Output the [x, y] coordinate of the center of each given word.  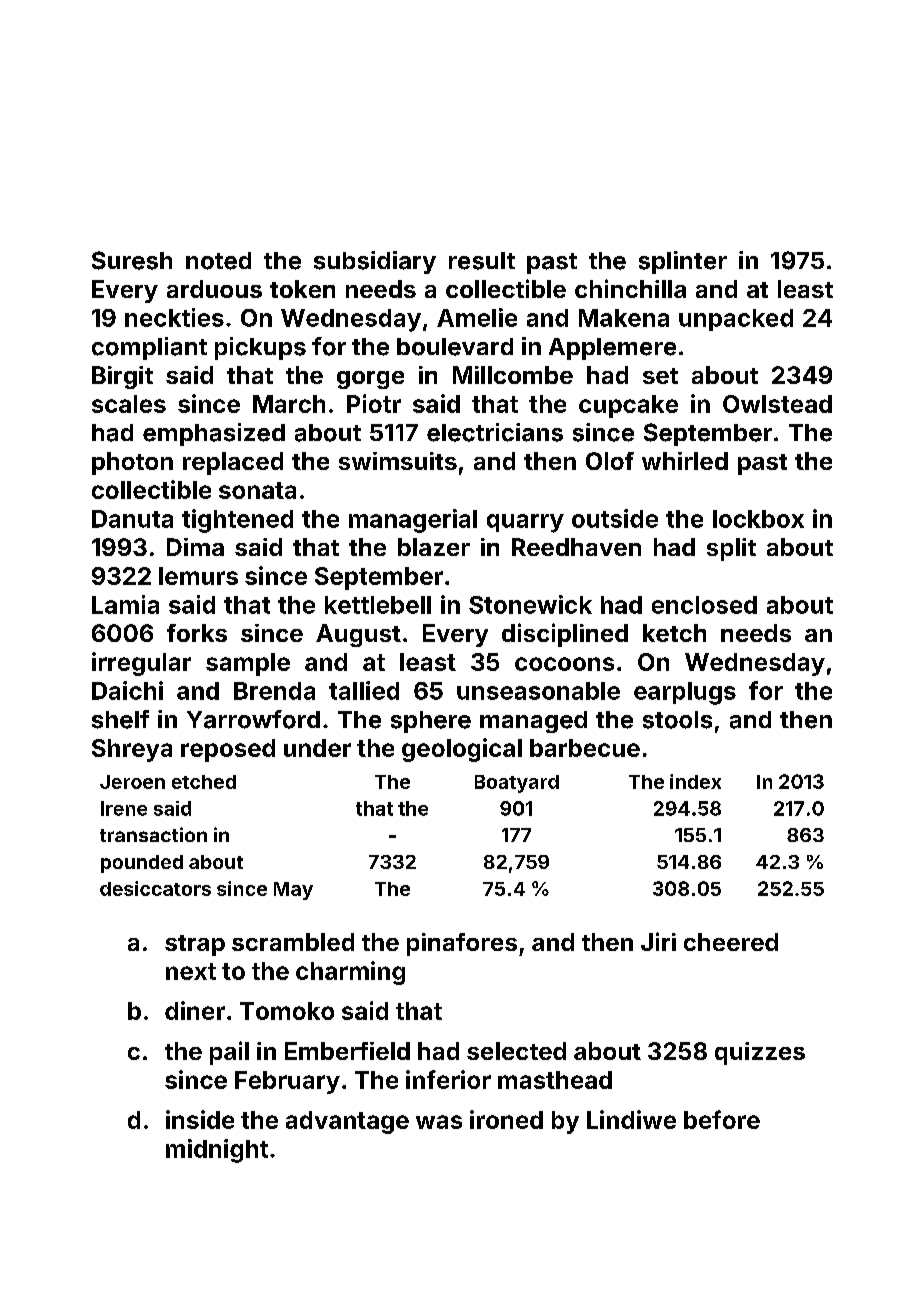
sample [248, 664]
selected [516, 1051]
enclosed [704, 605]
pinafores [462, 944]
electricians [495, 432]
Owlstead [777, 404]
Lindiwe [631, 1119]
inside [200, 1119]
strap [195, 945]
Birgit [122, 377]
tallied [364, 690]
